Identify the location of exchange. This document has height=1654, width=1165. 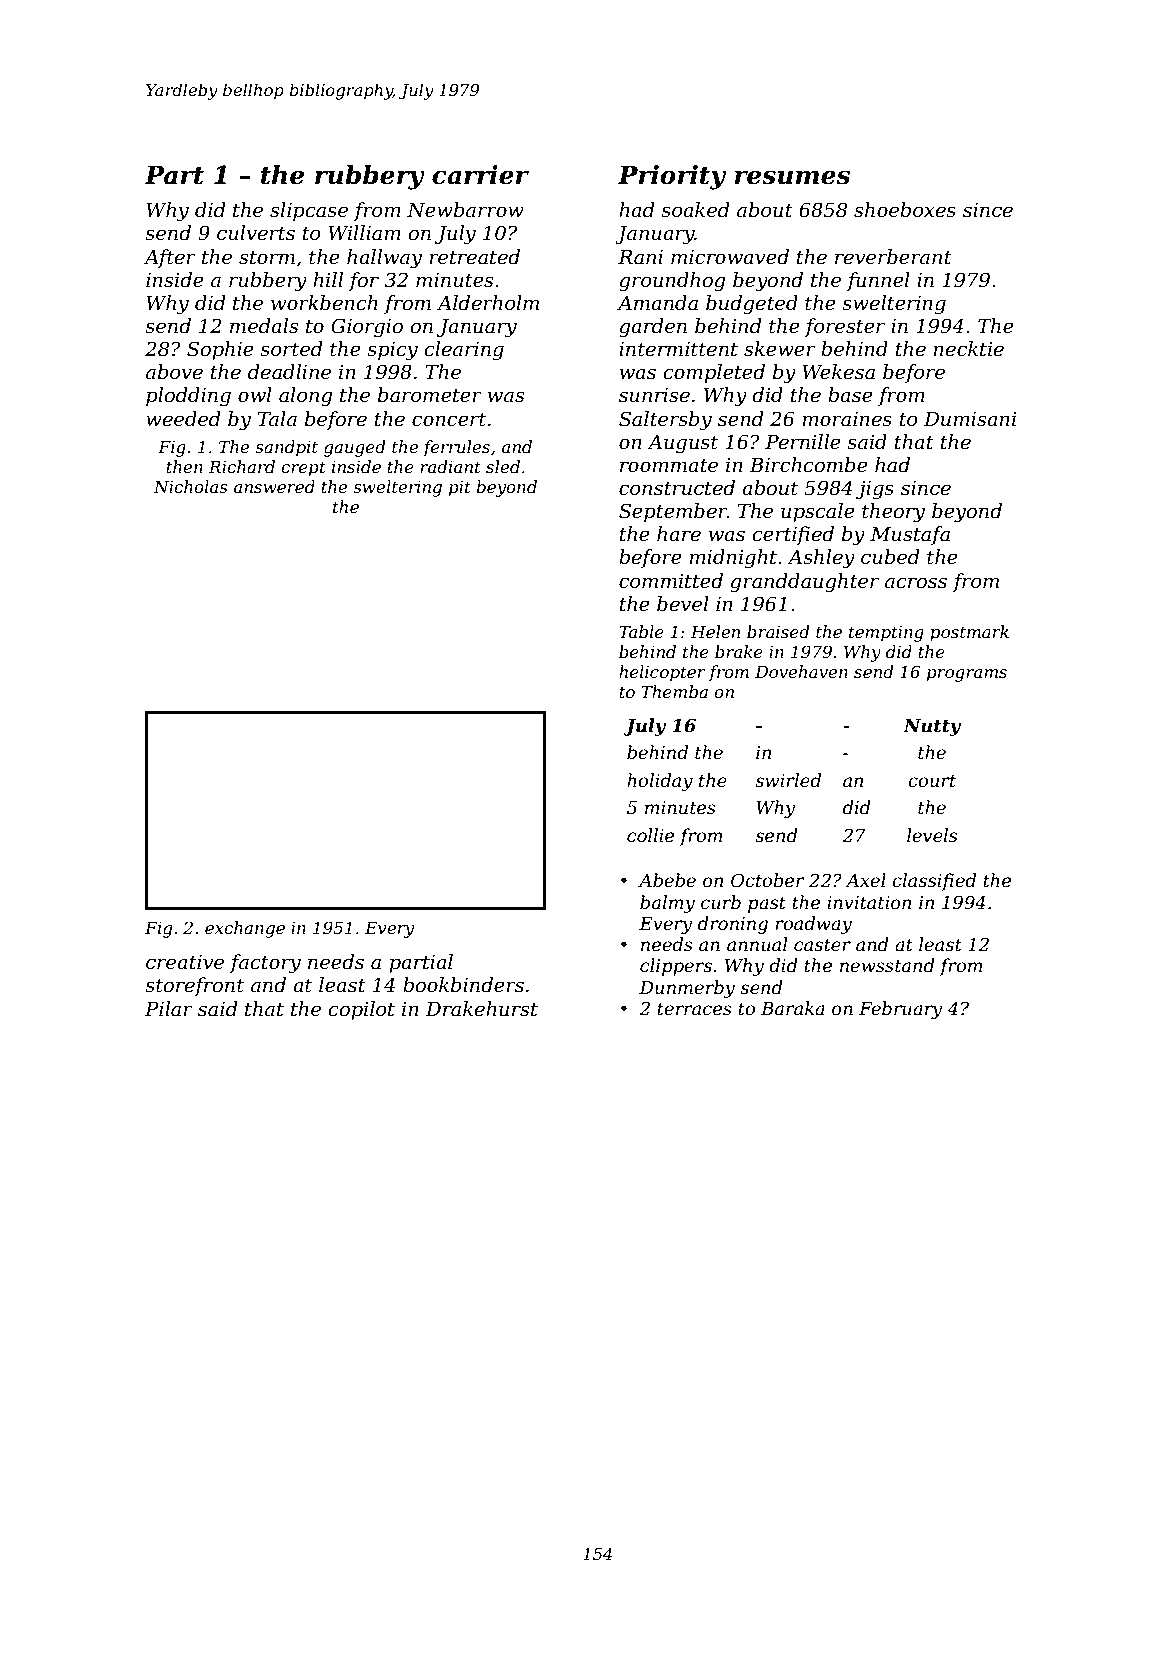
(245, 929).
